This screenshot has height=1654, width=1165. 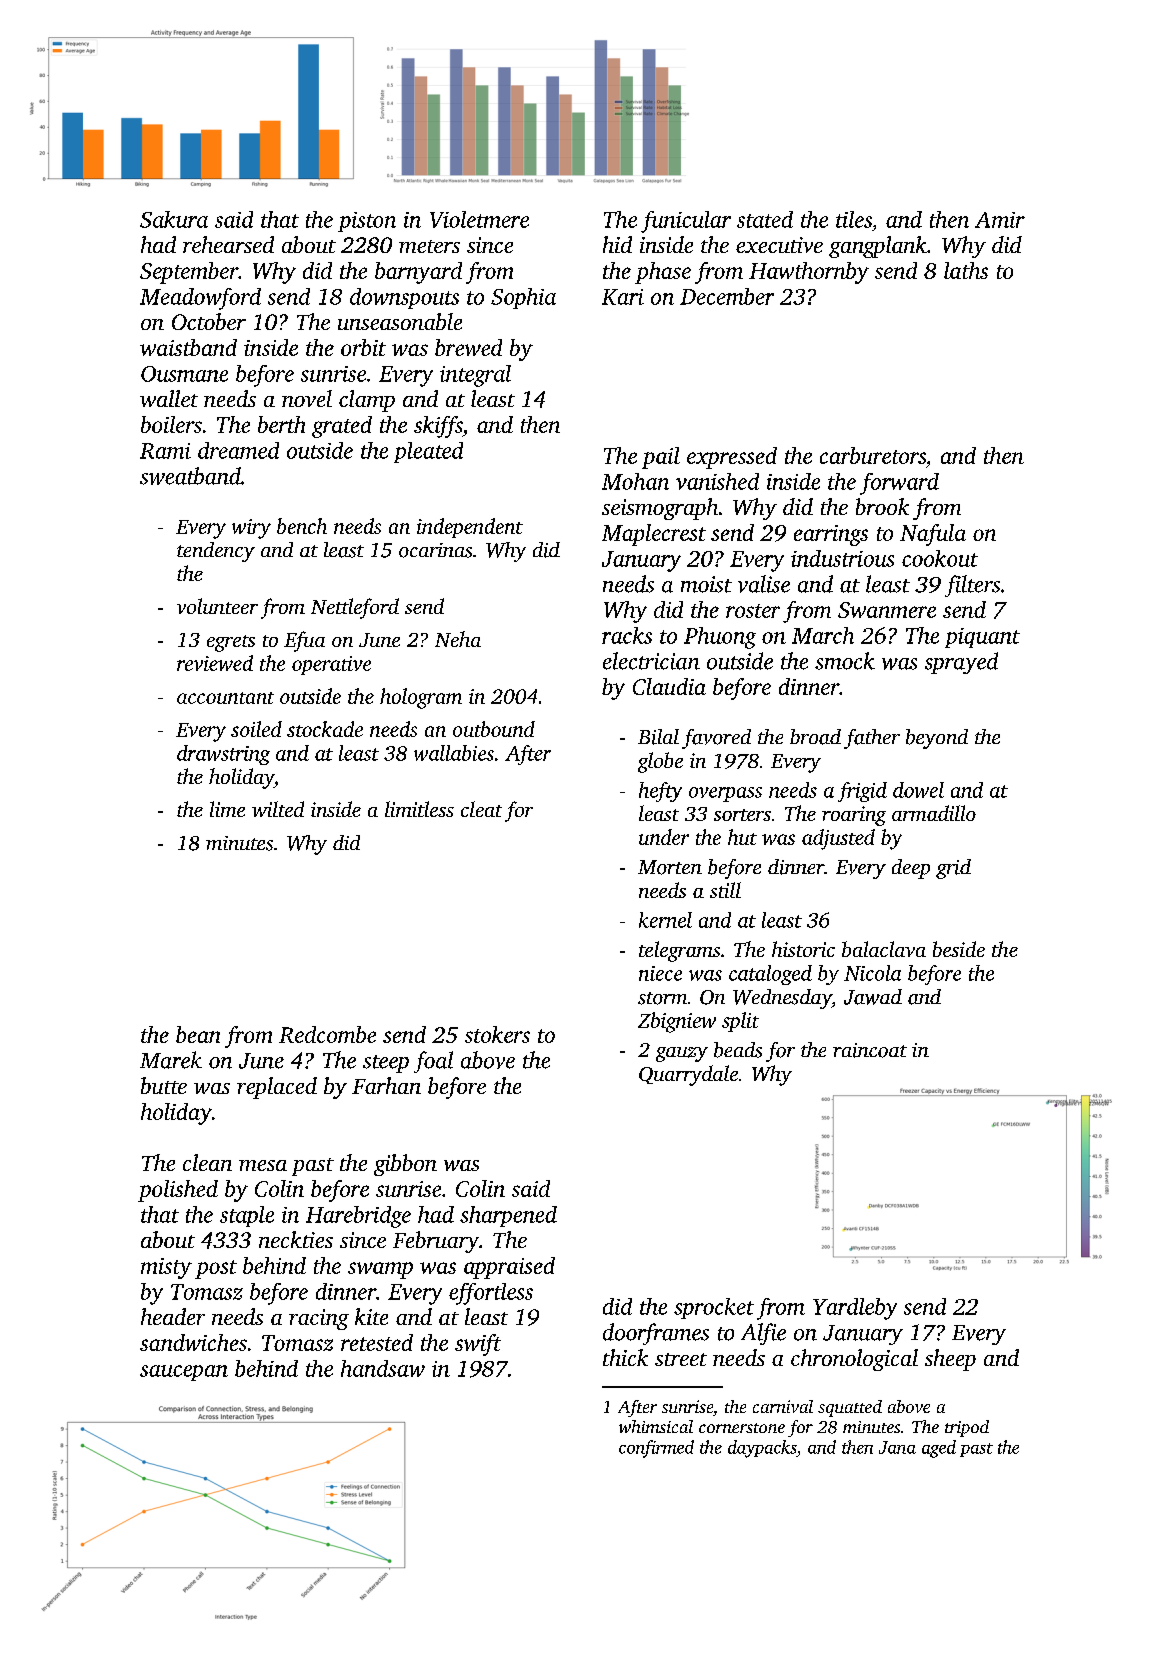 I want to click on beside, so click(x=959, y=949).
